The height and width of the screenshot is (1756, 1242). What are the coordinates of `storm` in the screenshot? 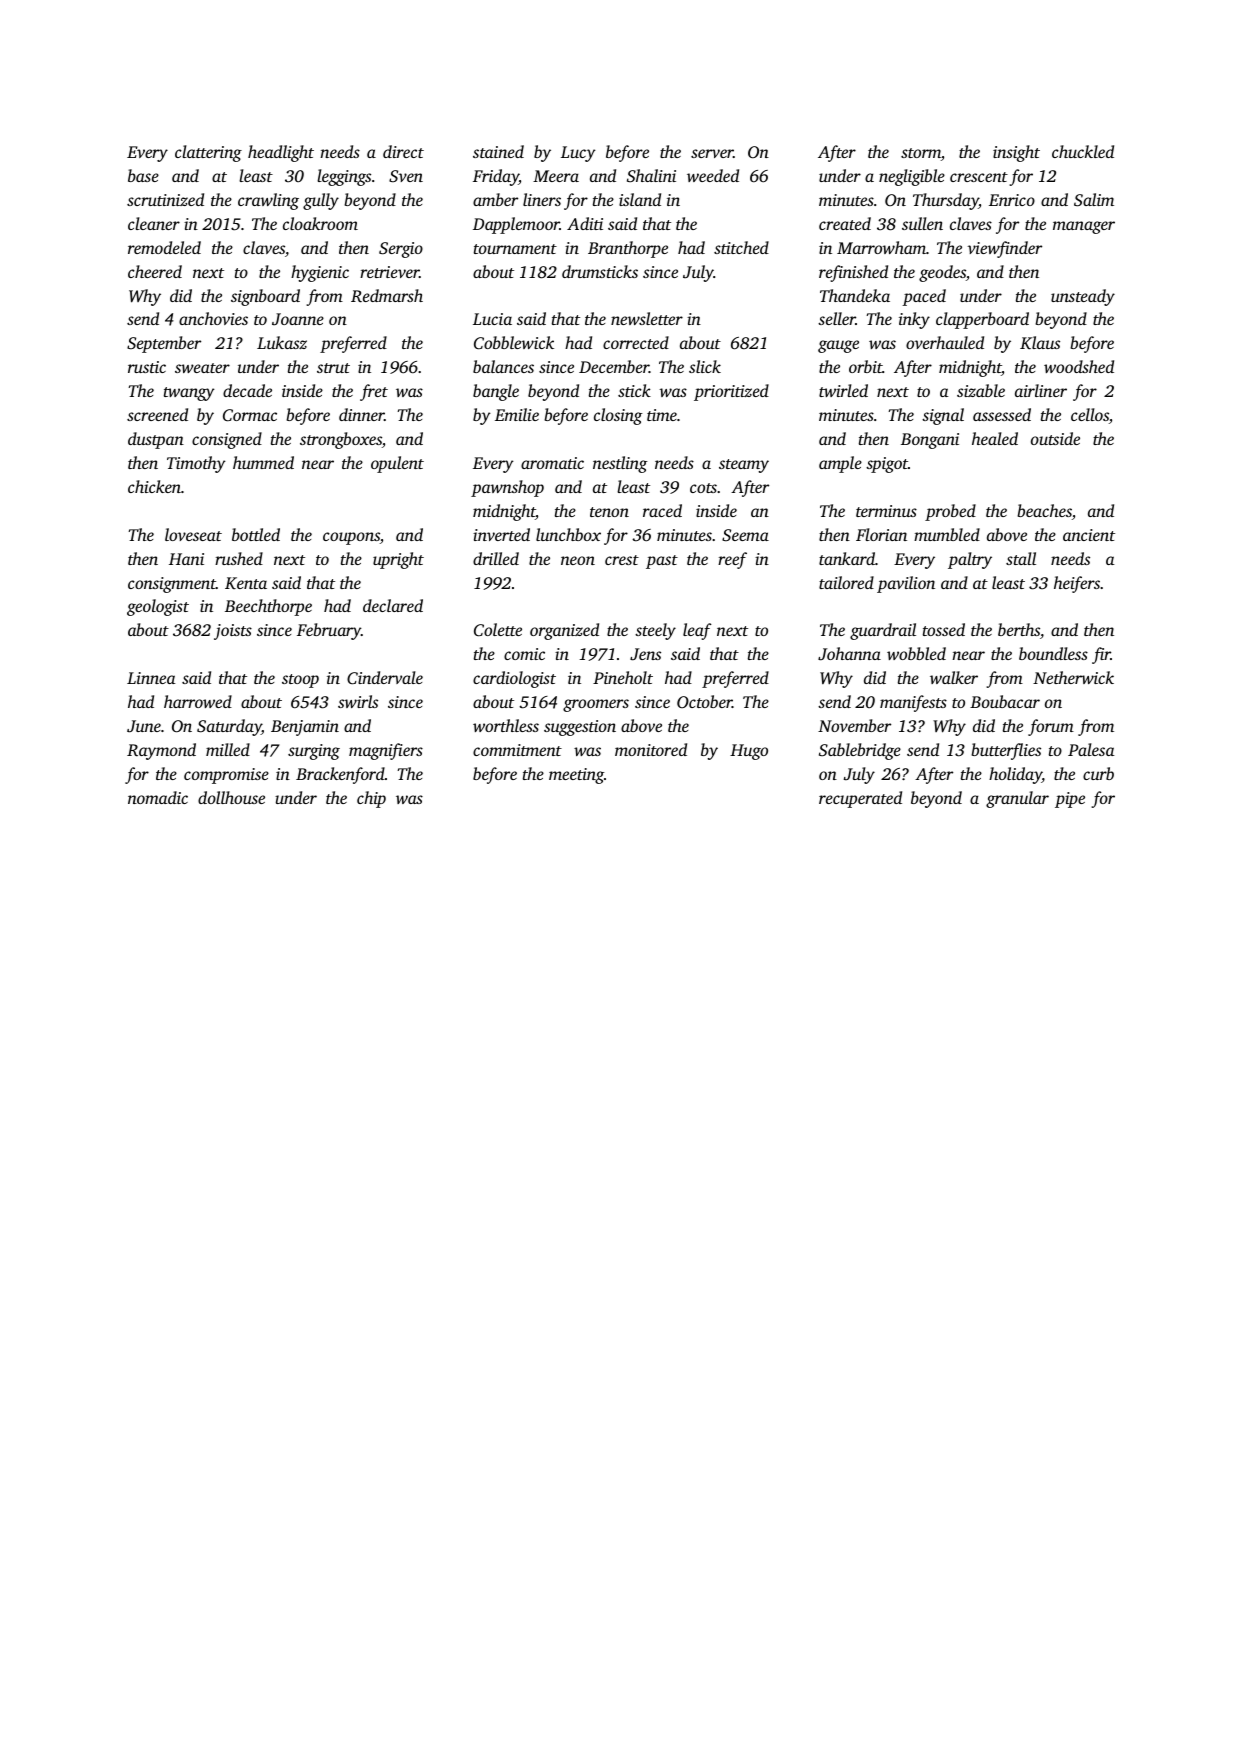 It's located at (921, 153).
